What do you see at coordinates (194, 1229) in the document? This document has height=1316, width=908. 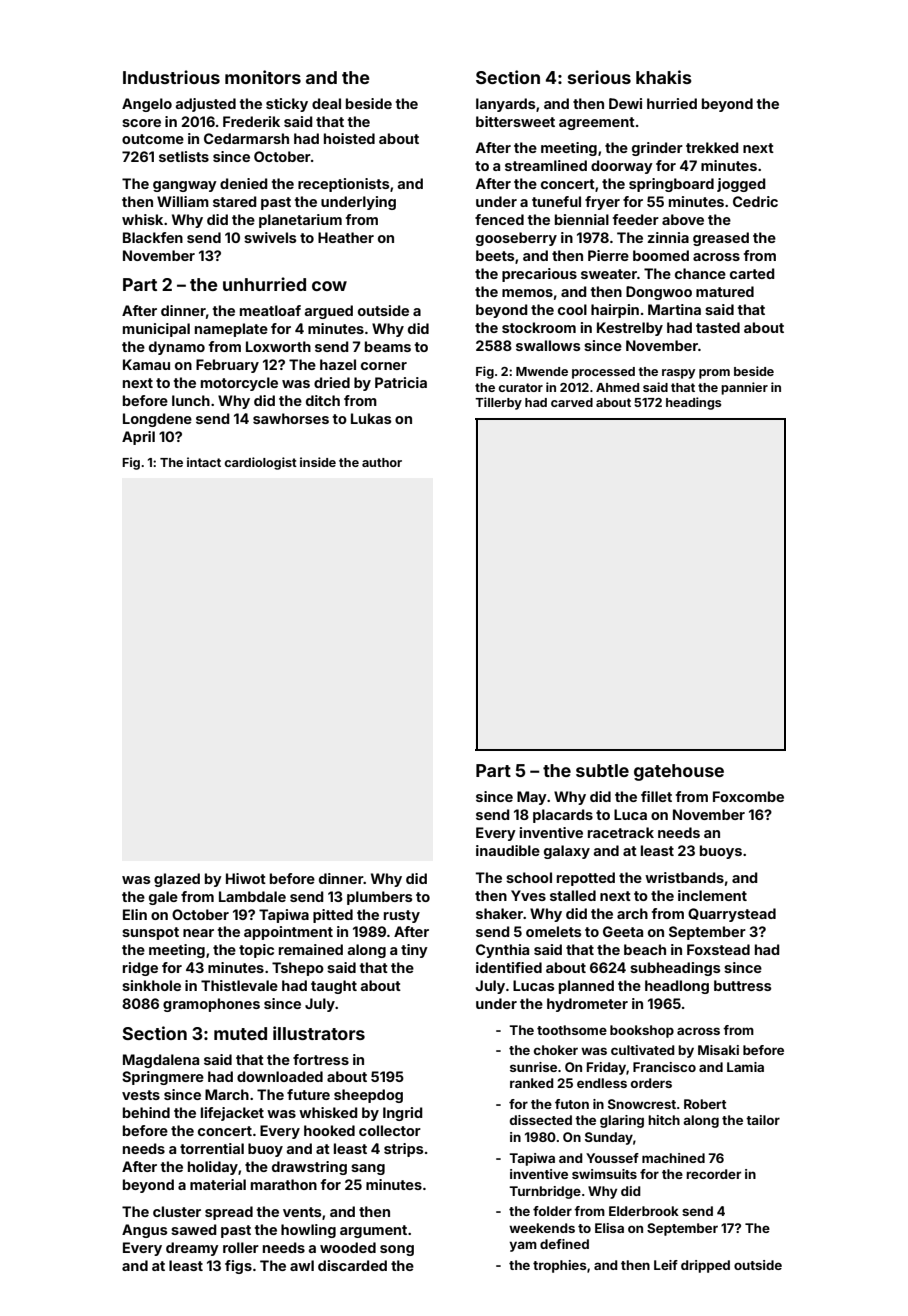 I see `sawed` at bounding box center [194, 1229].
